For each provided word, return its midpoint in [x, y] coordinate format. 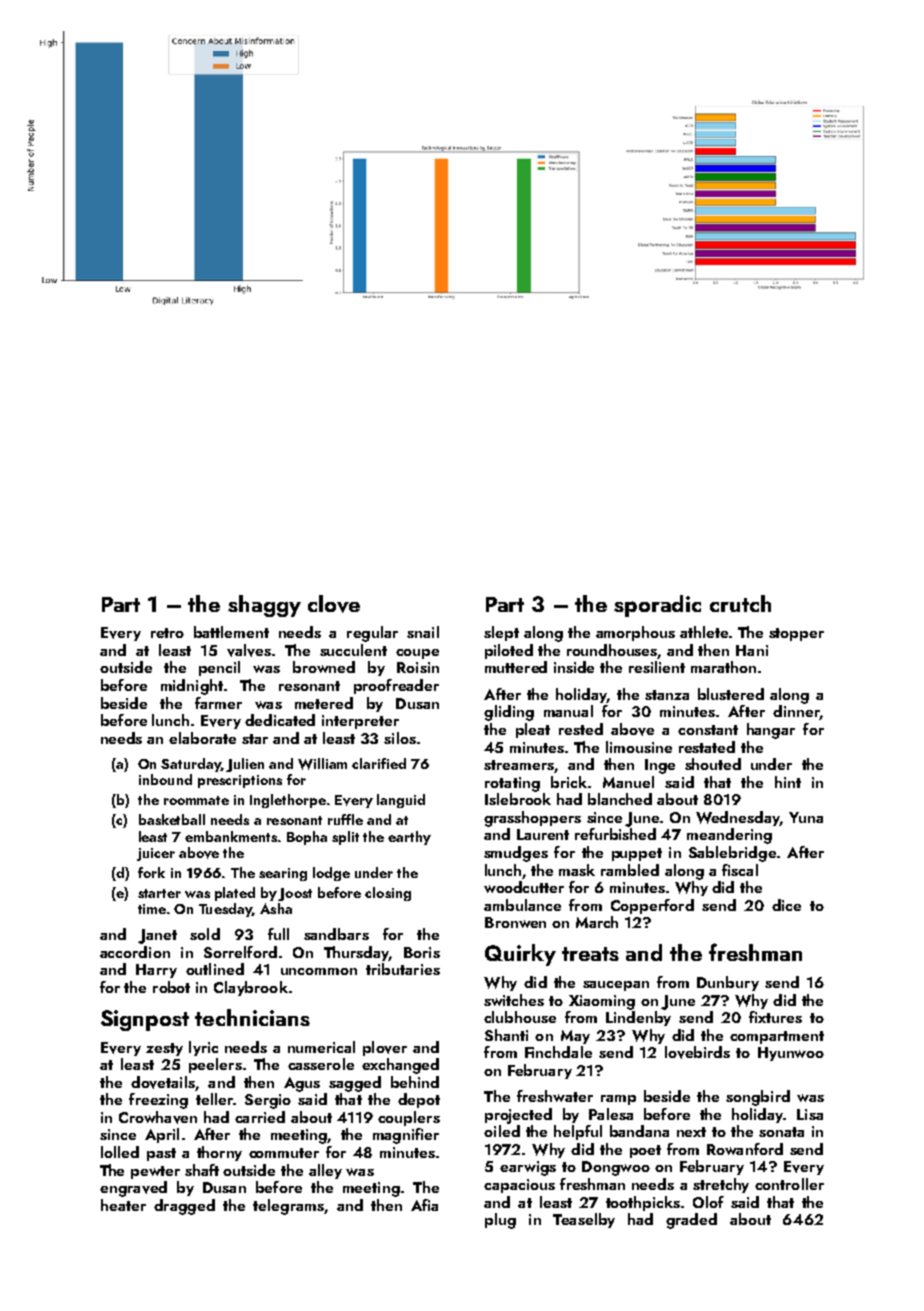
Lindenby [638, 1018]
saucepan [616, 986]
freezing [158, 1101]
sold [205, 934]
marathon [723, 667]
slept [501, 633]
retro [167, 633]
